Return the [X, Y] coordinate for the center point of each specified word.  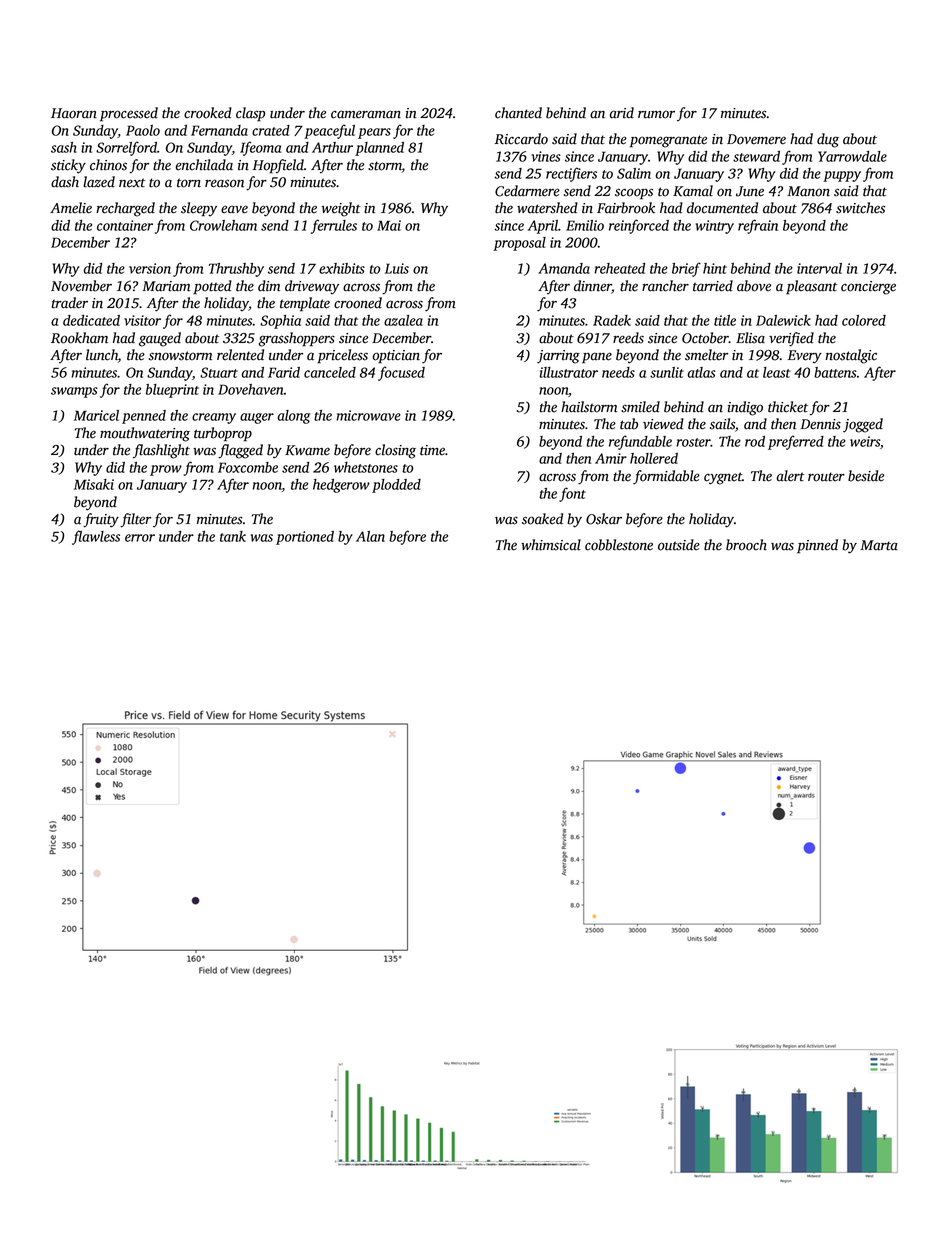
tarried [713, 286]
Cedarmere [527, 191]
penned [144, 417]
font [572, 494]
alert [790, 476]
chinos [108, 165]
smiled [640, 407]
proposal [519, 244]
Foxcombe [248, 467]
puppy [842, 176]
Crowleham [223, 225]
